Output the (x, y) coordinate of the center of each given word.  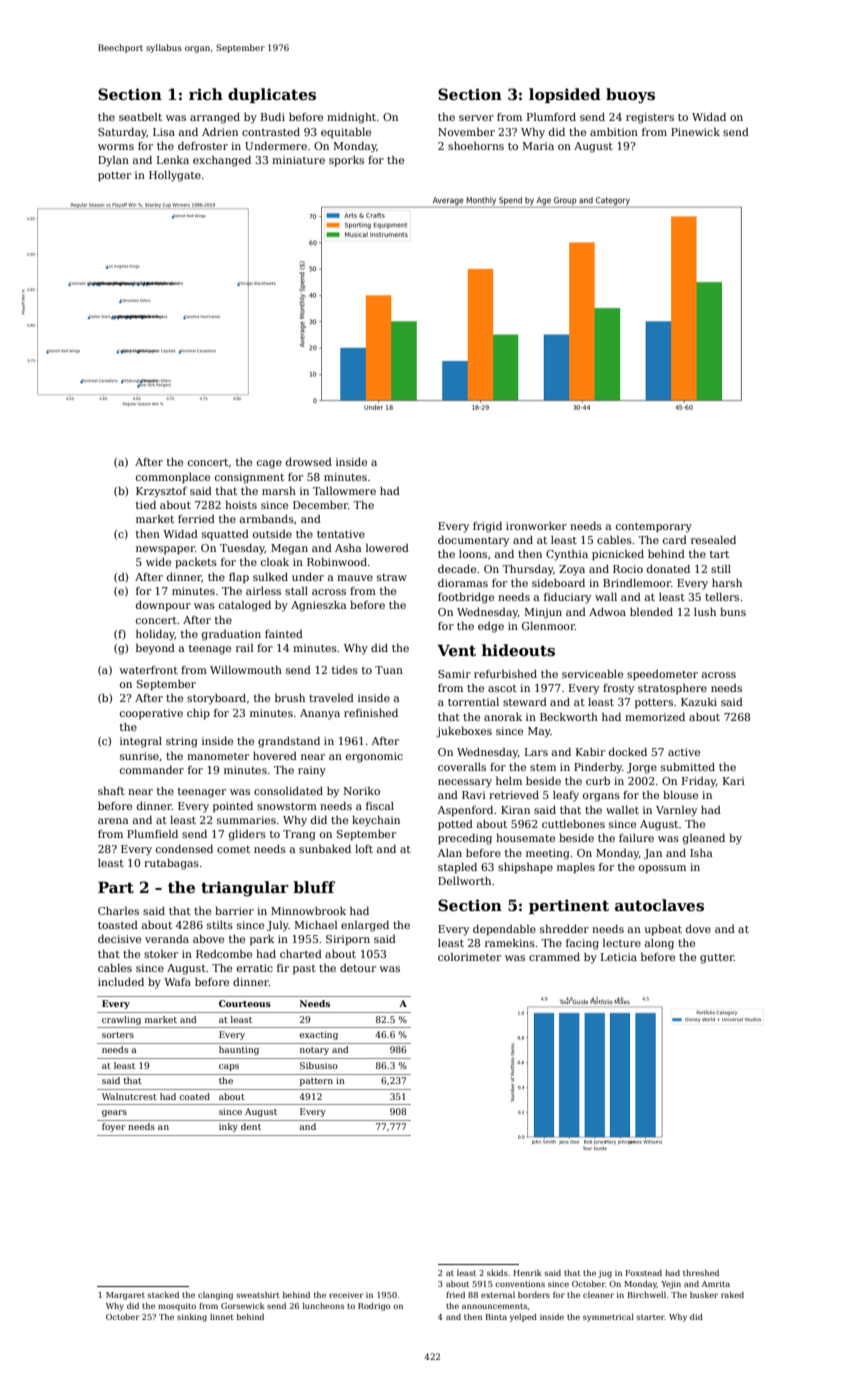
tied (146, 504)
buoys (630, 96)
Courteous (245, 1003)
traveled (331, 697)
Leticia (619, 957)
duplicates (272, 95)
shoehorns (476, 145)
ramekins (510, 942)
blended (651, 611)
